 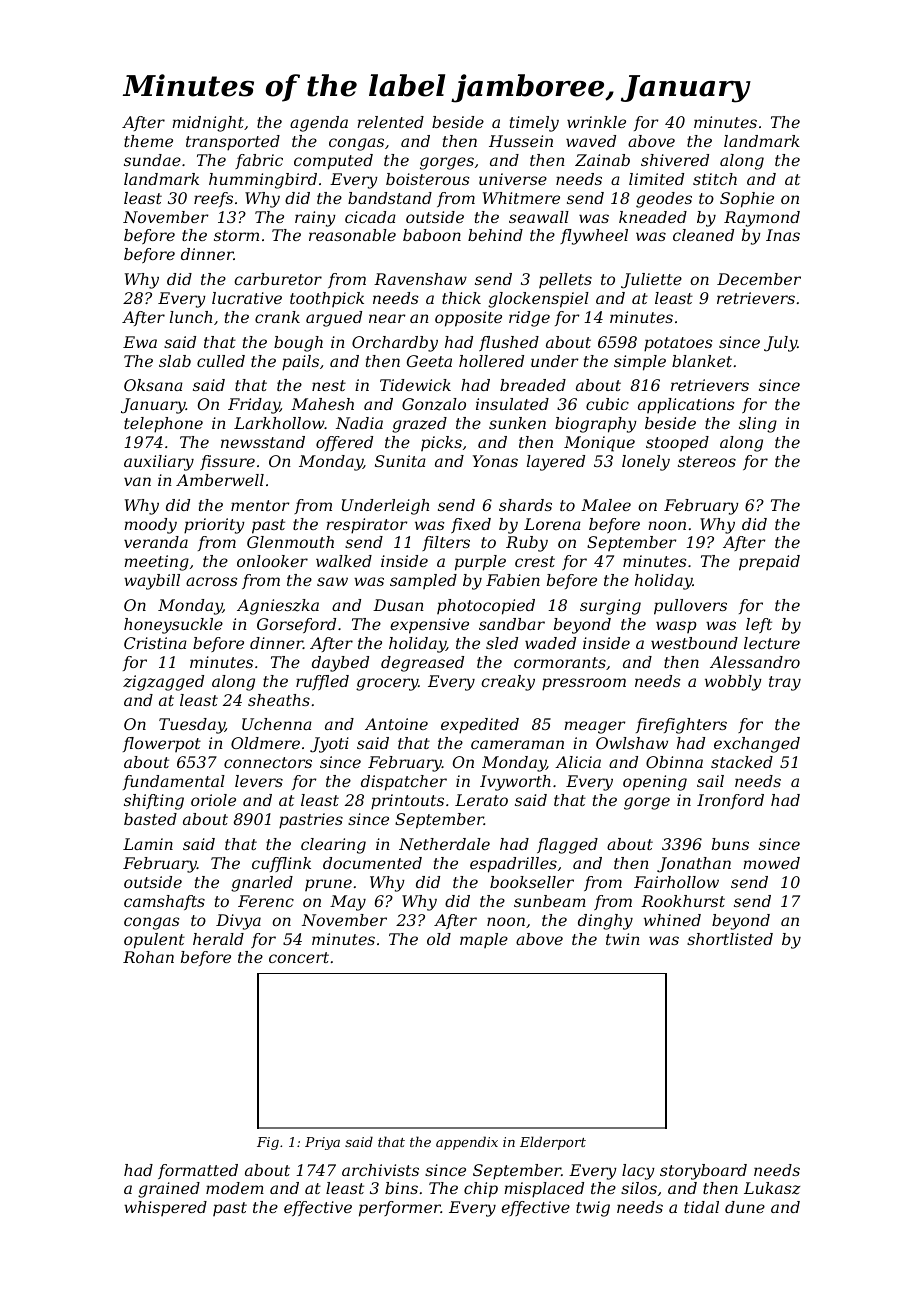 I want to click on flowerpot, so click(x=162, y=744).
